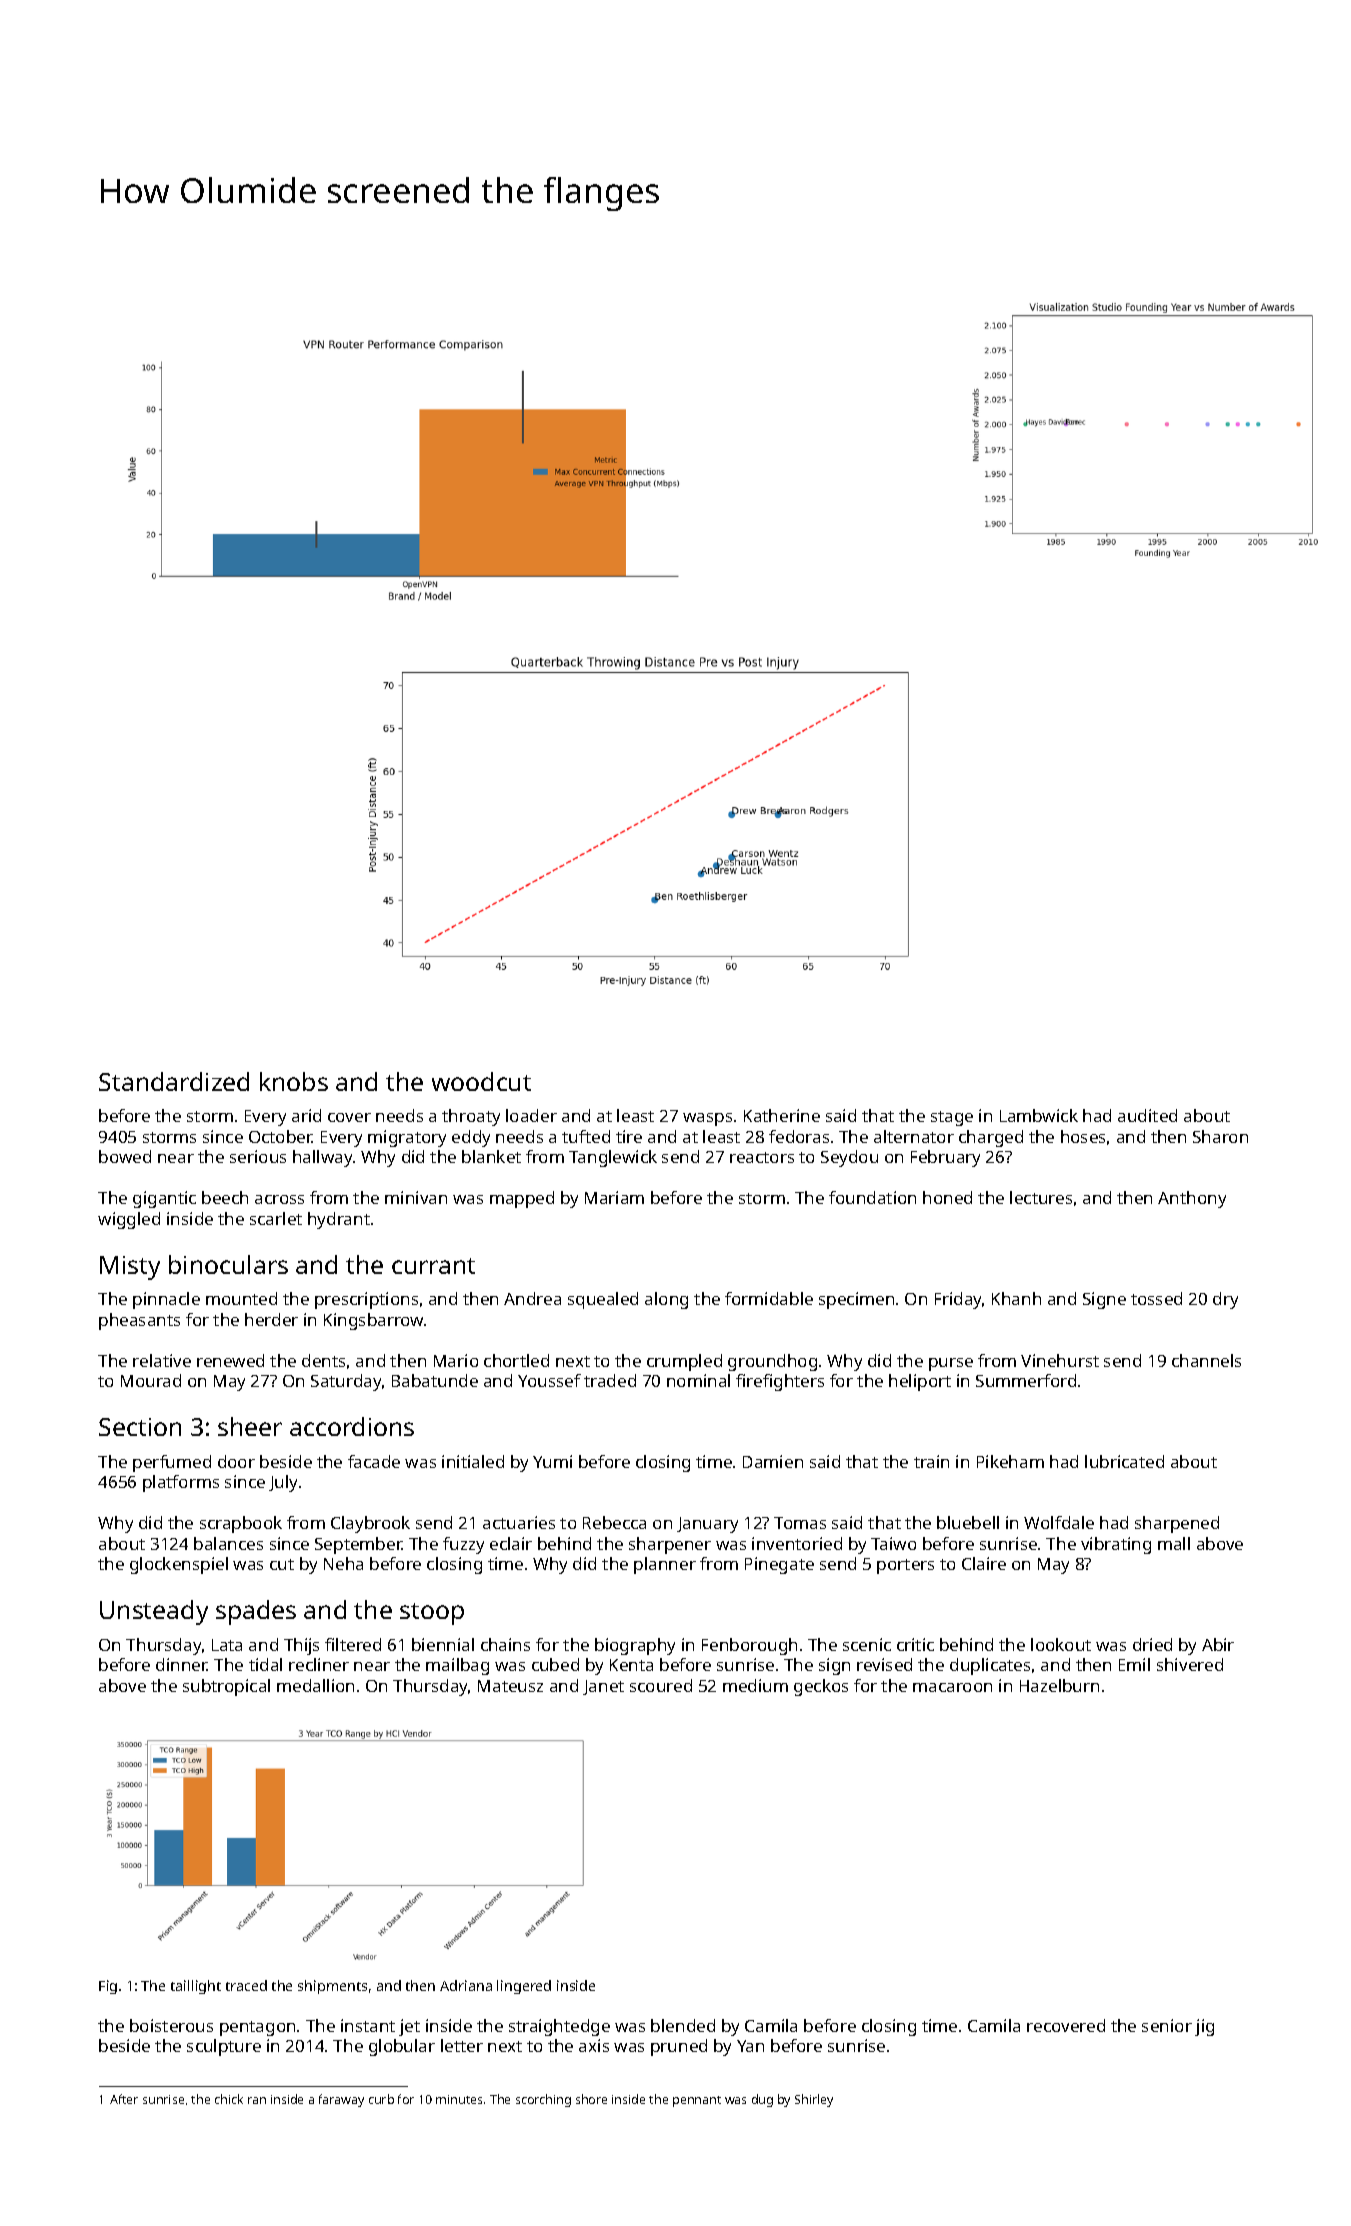 This screenshot has width=1351, height=2226. Describe the element at coordinates (522, 1199) in the screenshot. I see `mapped` at that location.
